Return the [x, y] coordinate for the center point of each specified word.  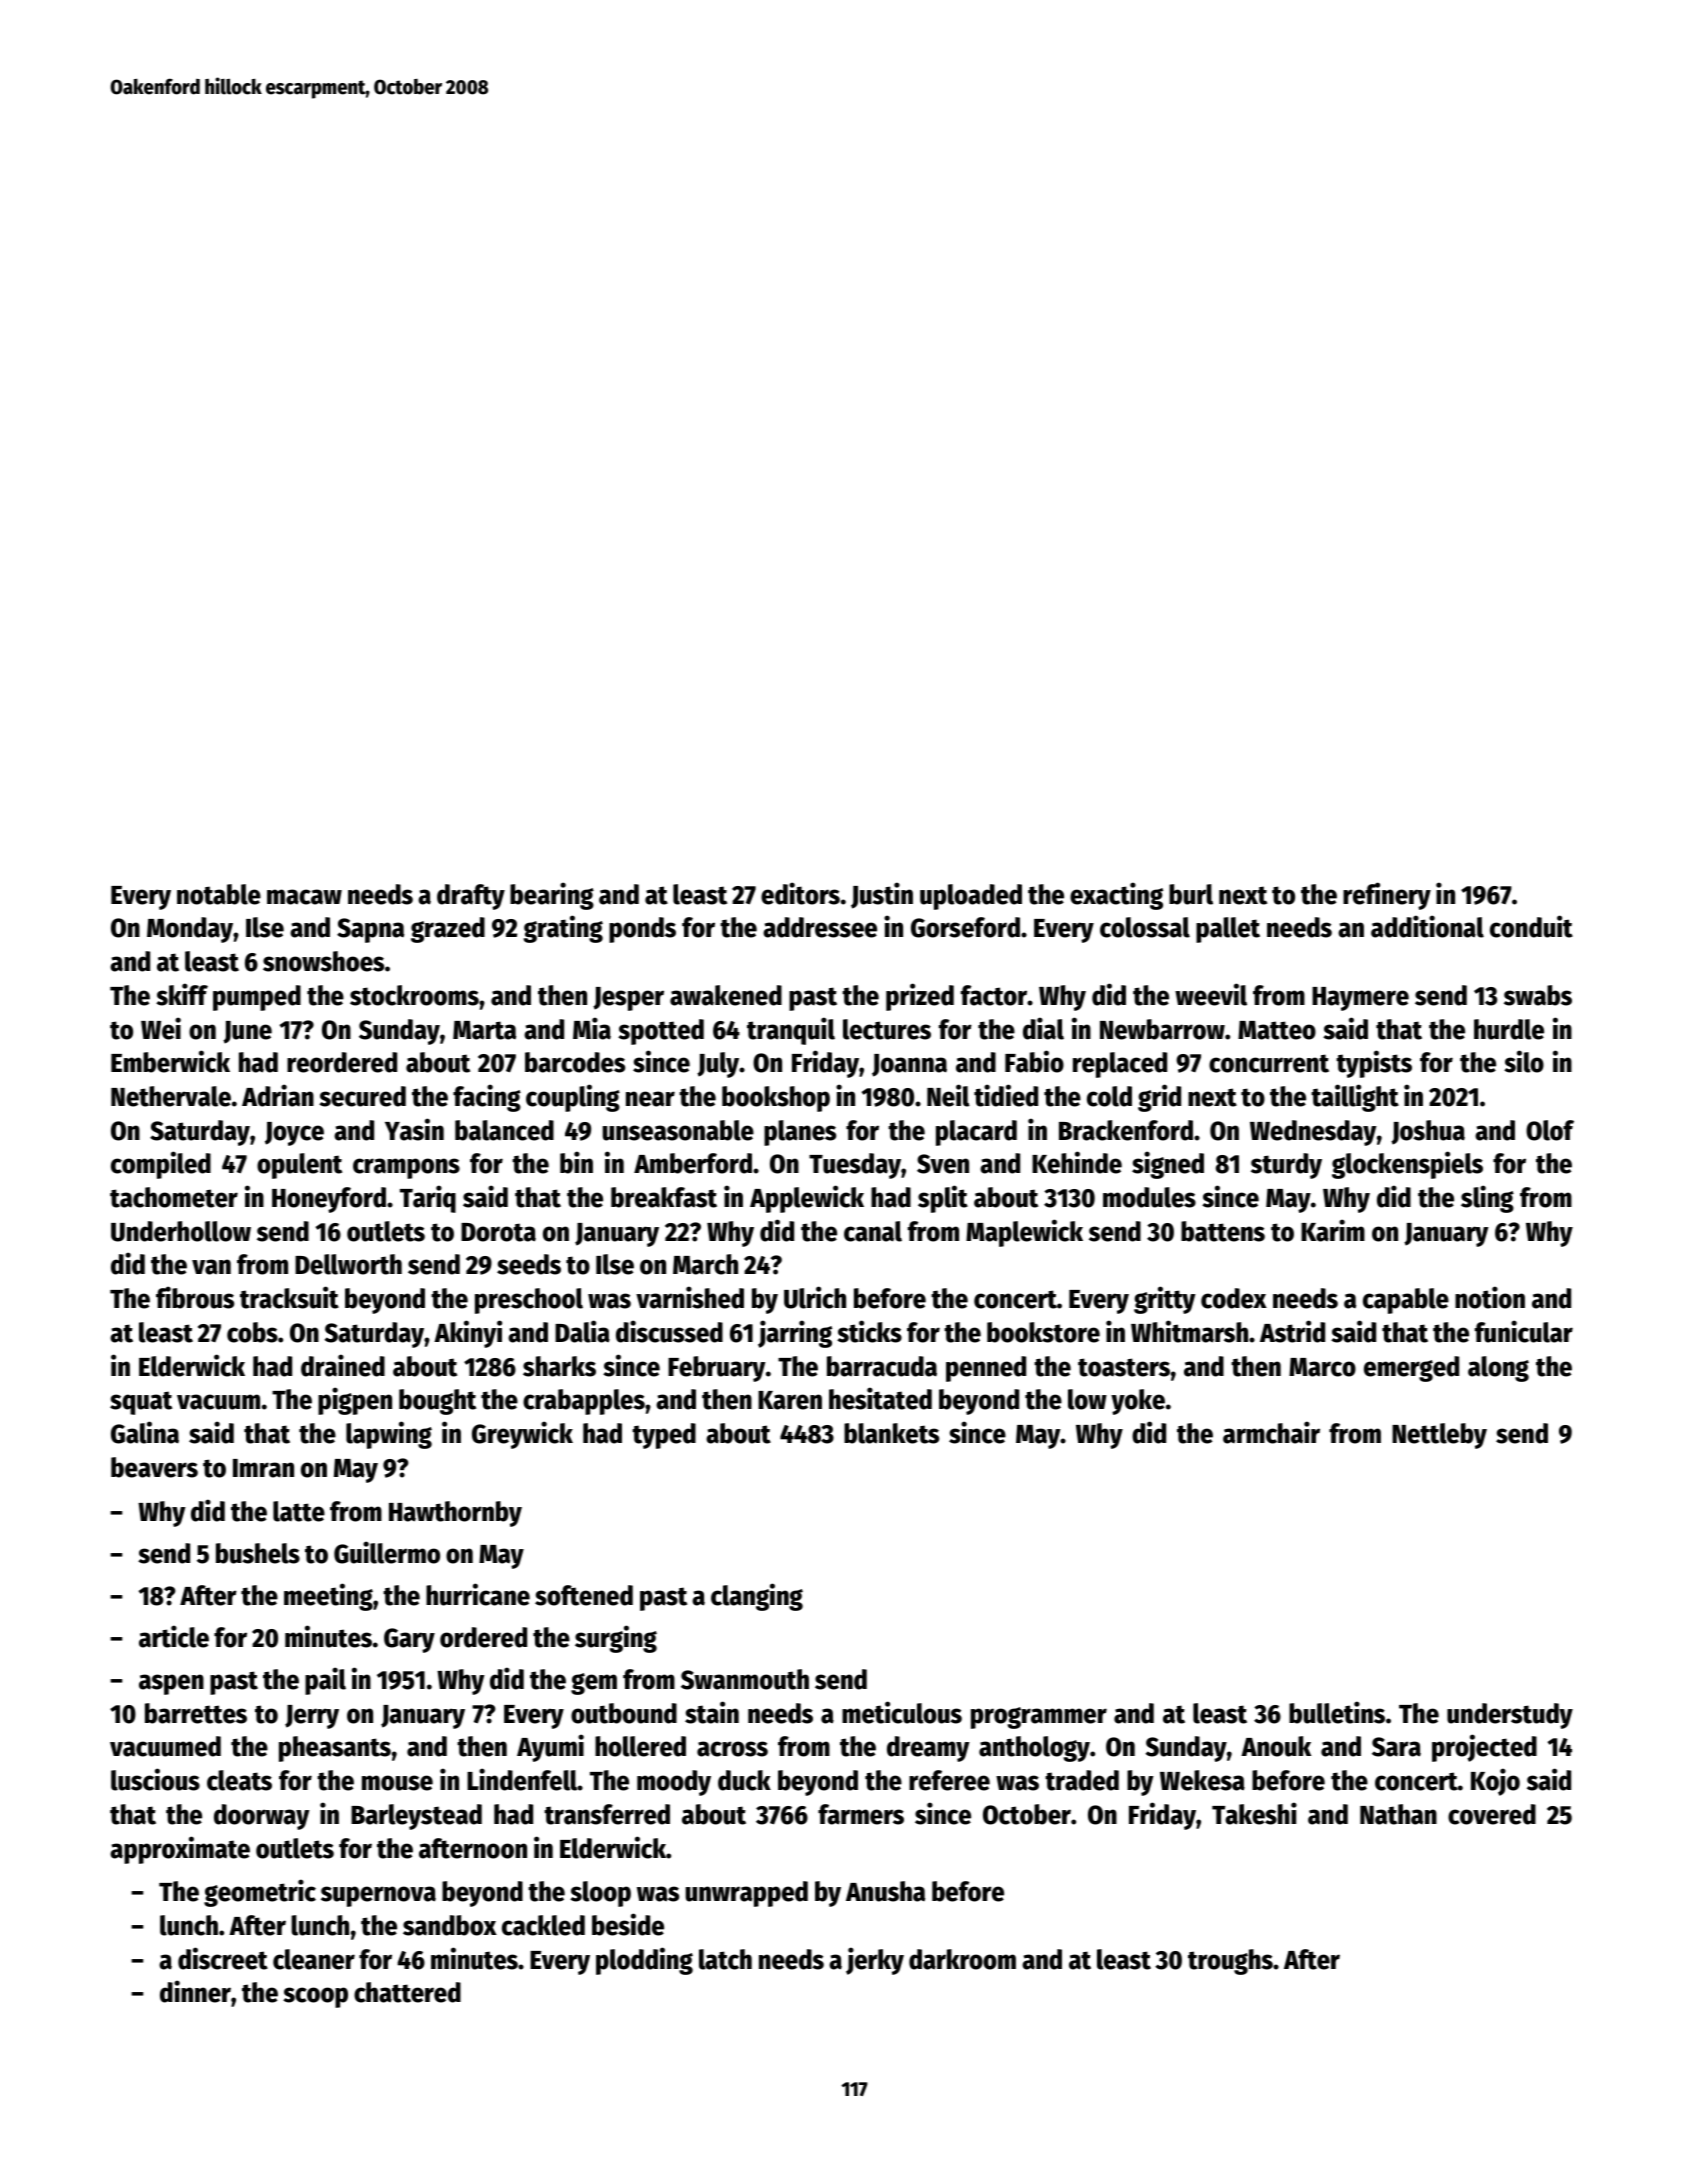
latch [725, 1959]
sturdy [1286, 1166]
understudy [1510, 1716]
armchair [1271, 1432]
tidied [1006, 1095]
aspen [171, 1684]
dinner [195, 1991]
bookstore [1043, 1332]
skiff [182, 994]
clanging [757, 1597]
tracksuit [289, 1297]
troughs [1230, 1962]
